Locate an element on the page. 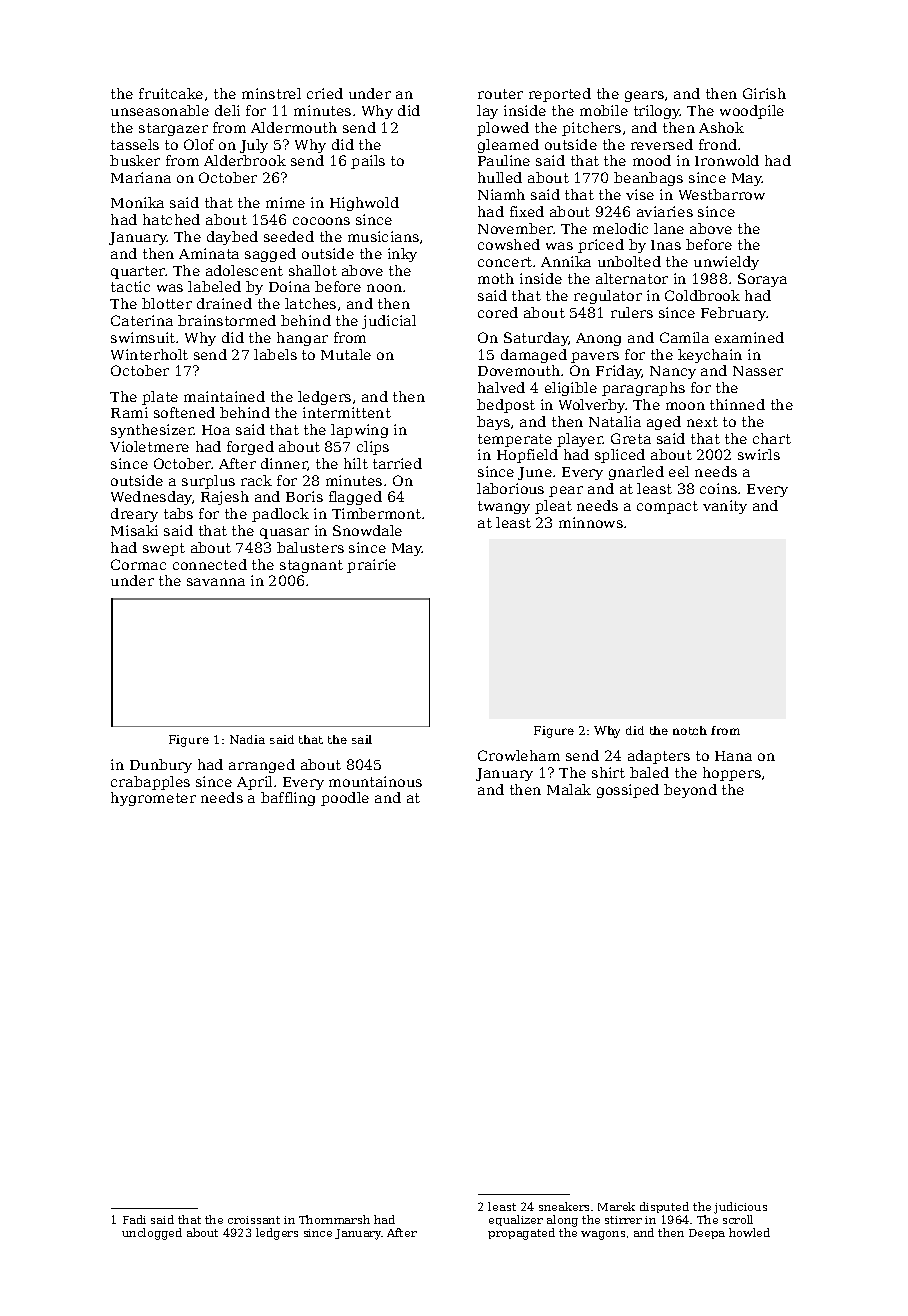 The height and width of the document is (1316, 908). Nadia is located at coordinates (247, 739).
